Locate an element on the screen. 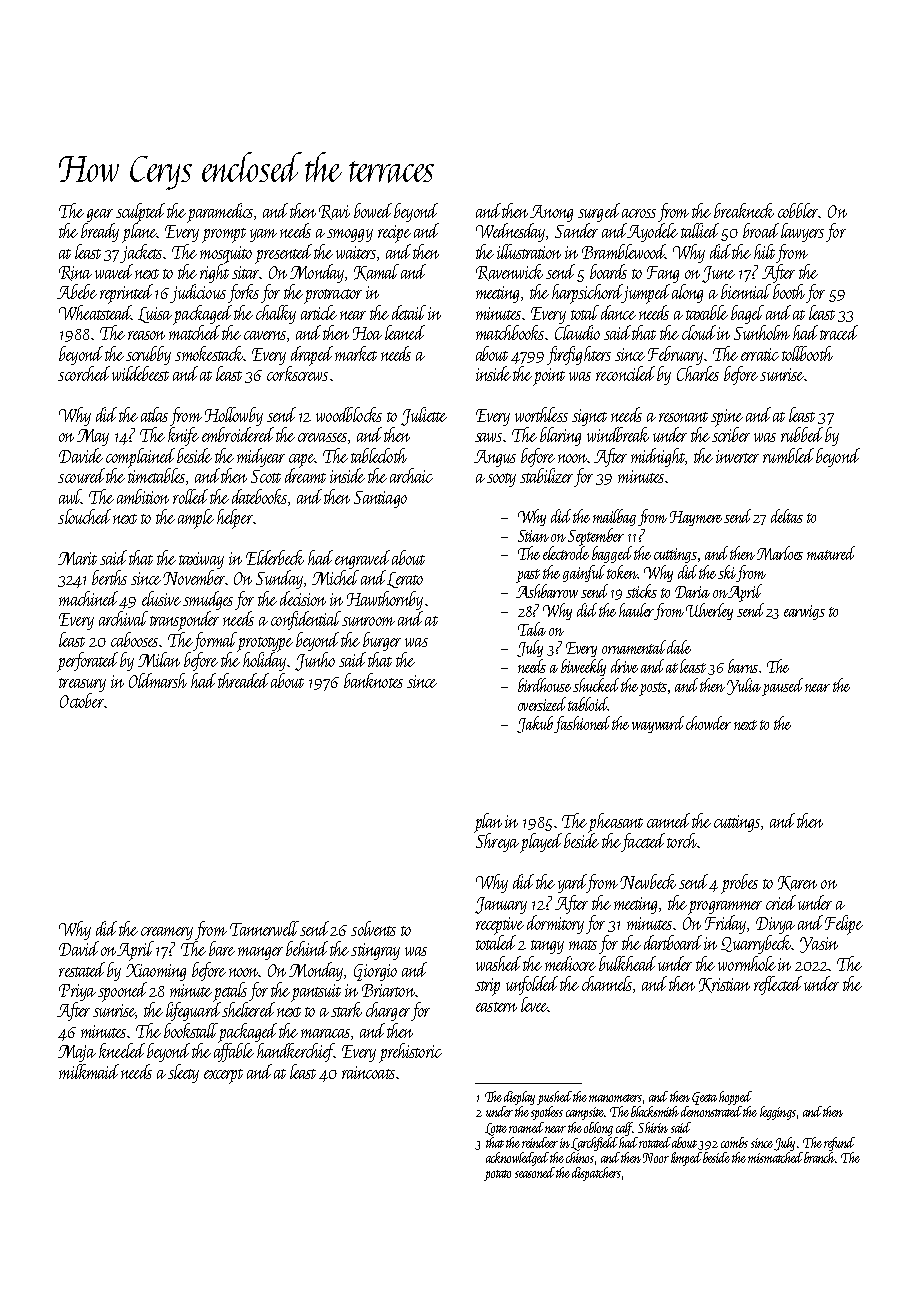 The height and width of the screenshot is (1314, 924). transponder is located at coordinates (184, 621).
